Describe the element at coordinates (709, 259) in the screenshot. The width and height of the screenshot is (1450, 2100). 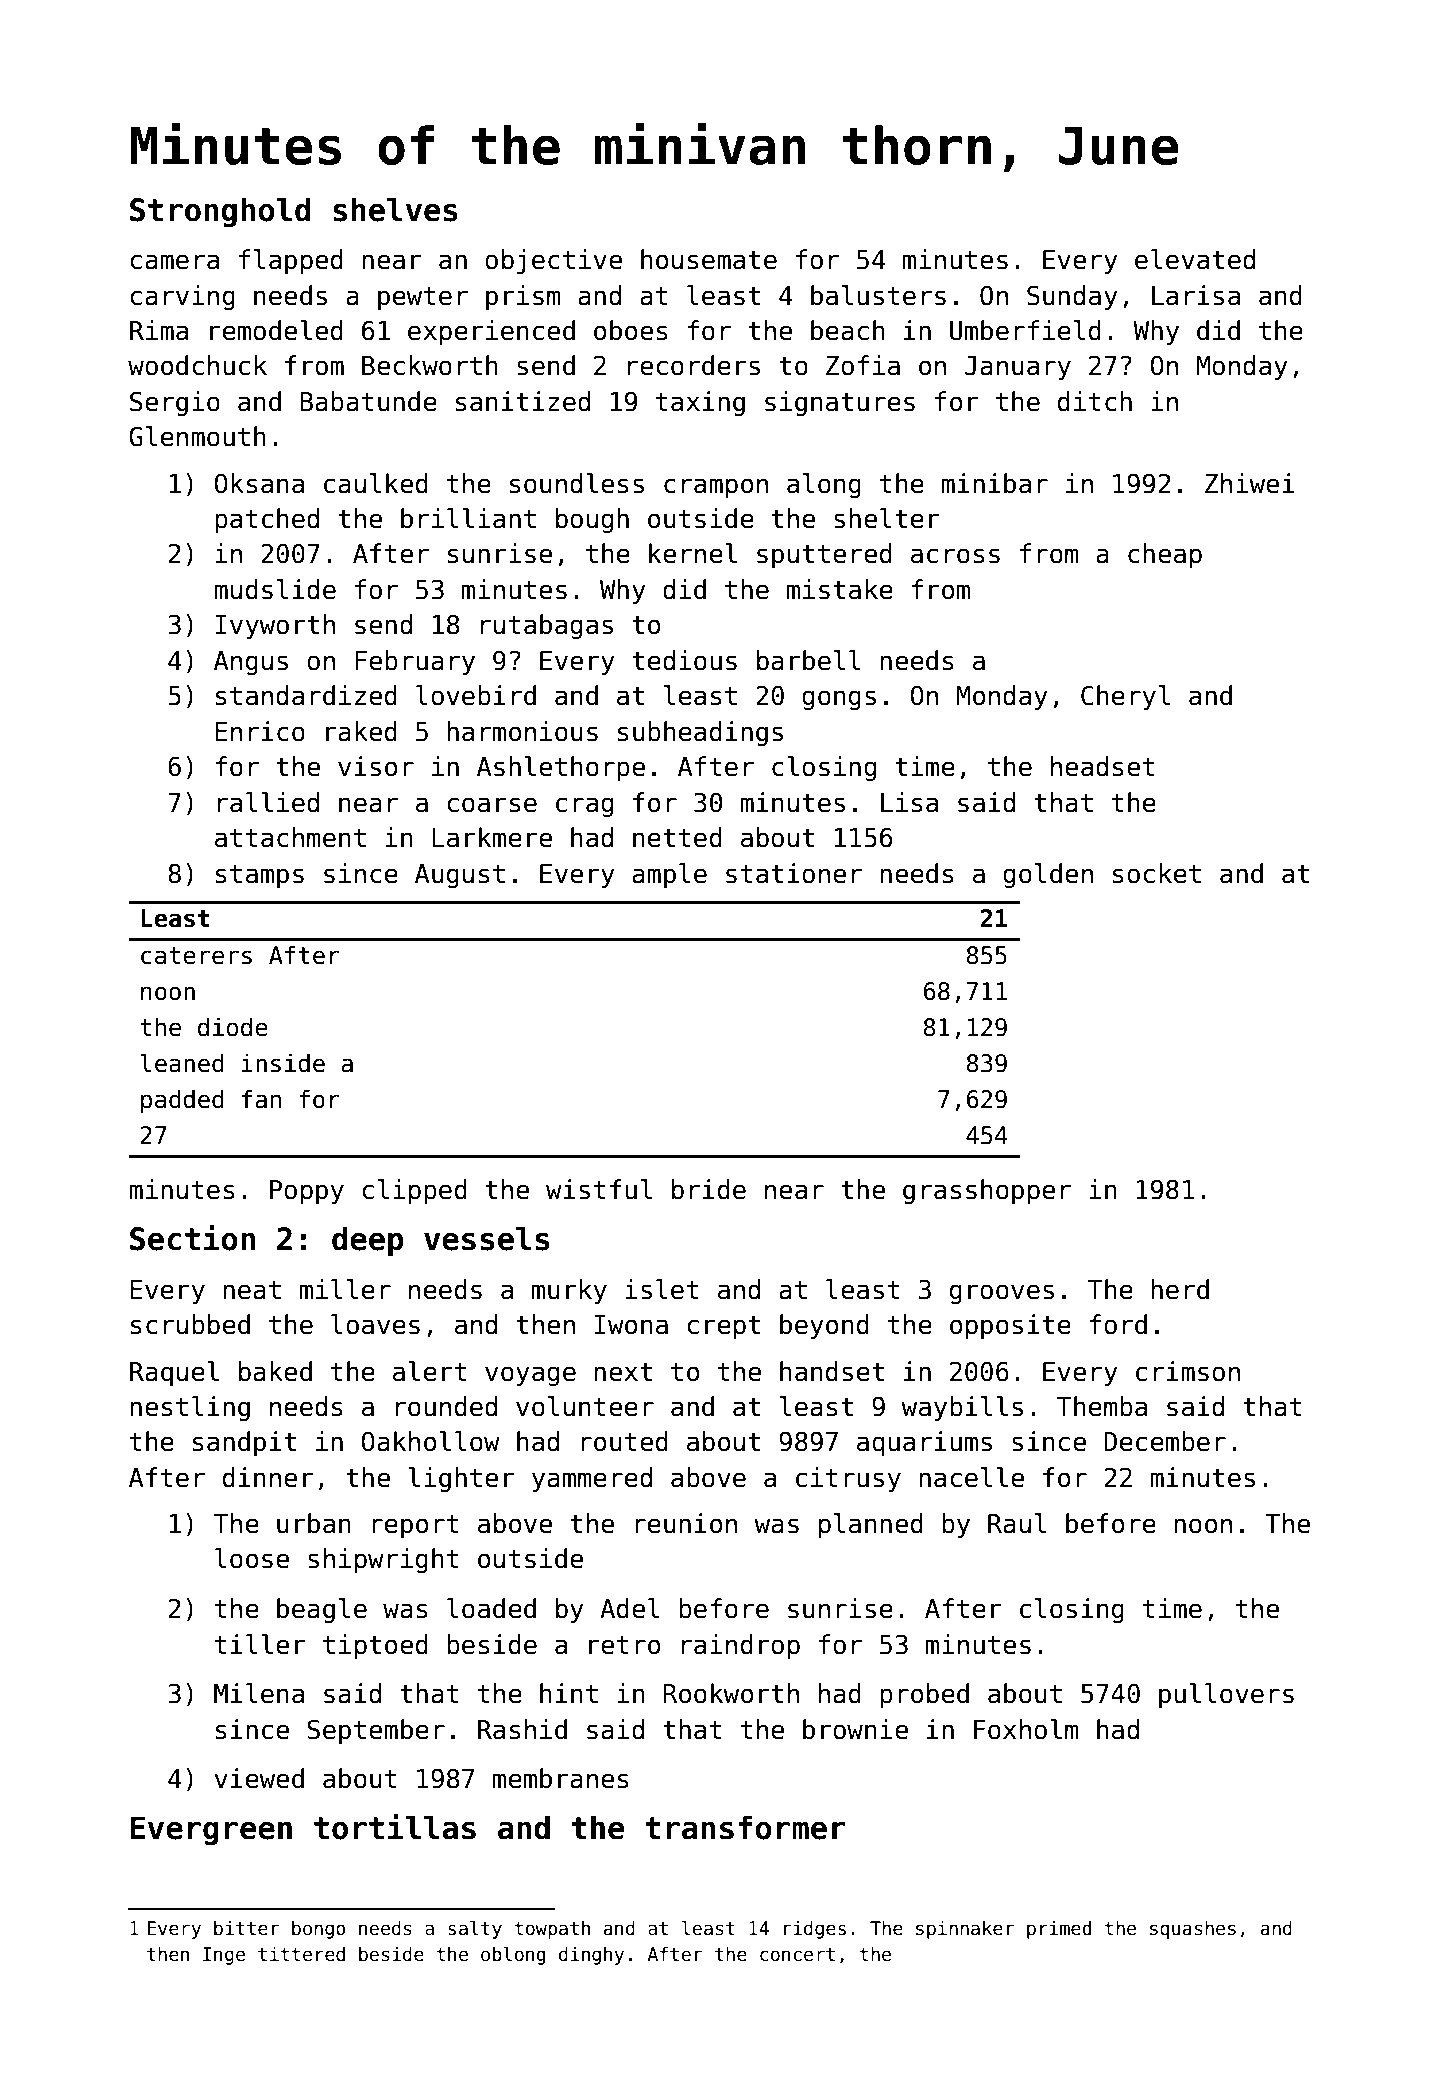
I see `housemate` at that location.
